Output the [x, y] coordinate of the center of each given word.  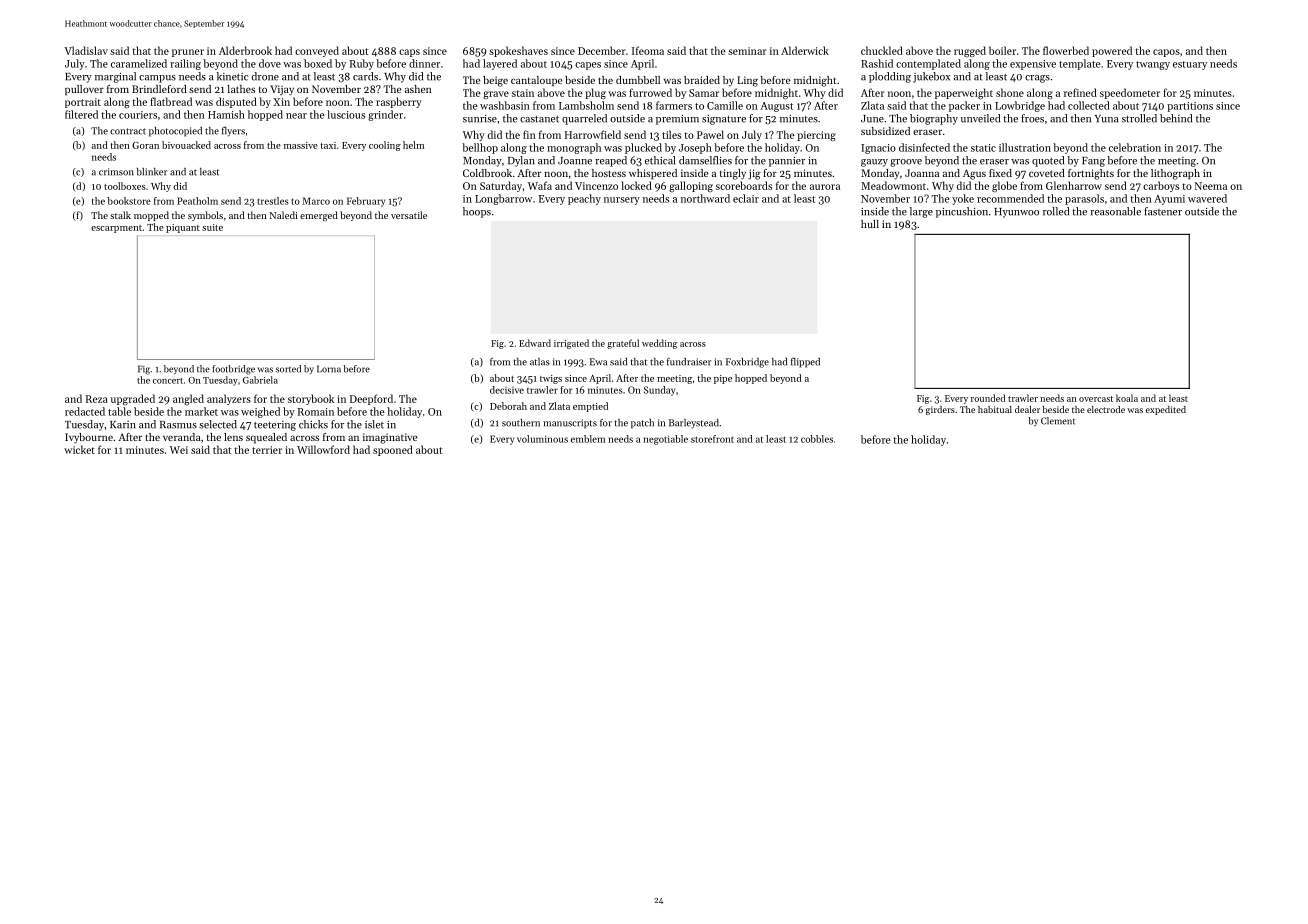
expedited [1166, 410]
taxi [328, 145]
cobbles [817, 439]
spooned [393, 450]
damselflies [705, 160]
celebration [1135, 147]
